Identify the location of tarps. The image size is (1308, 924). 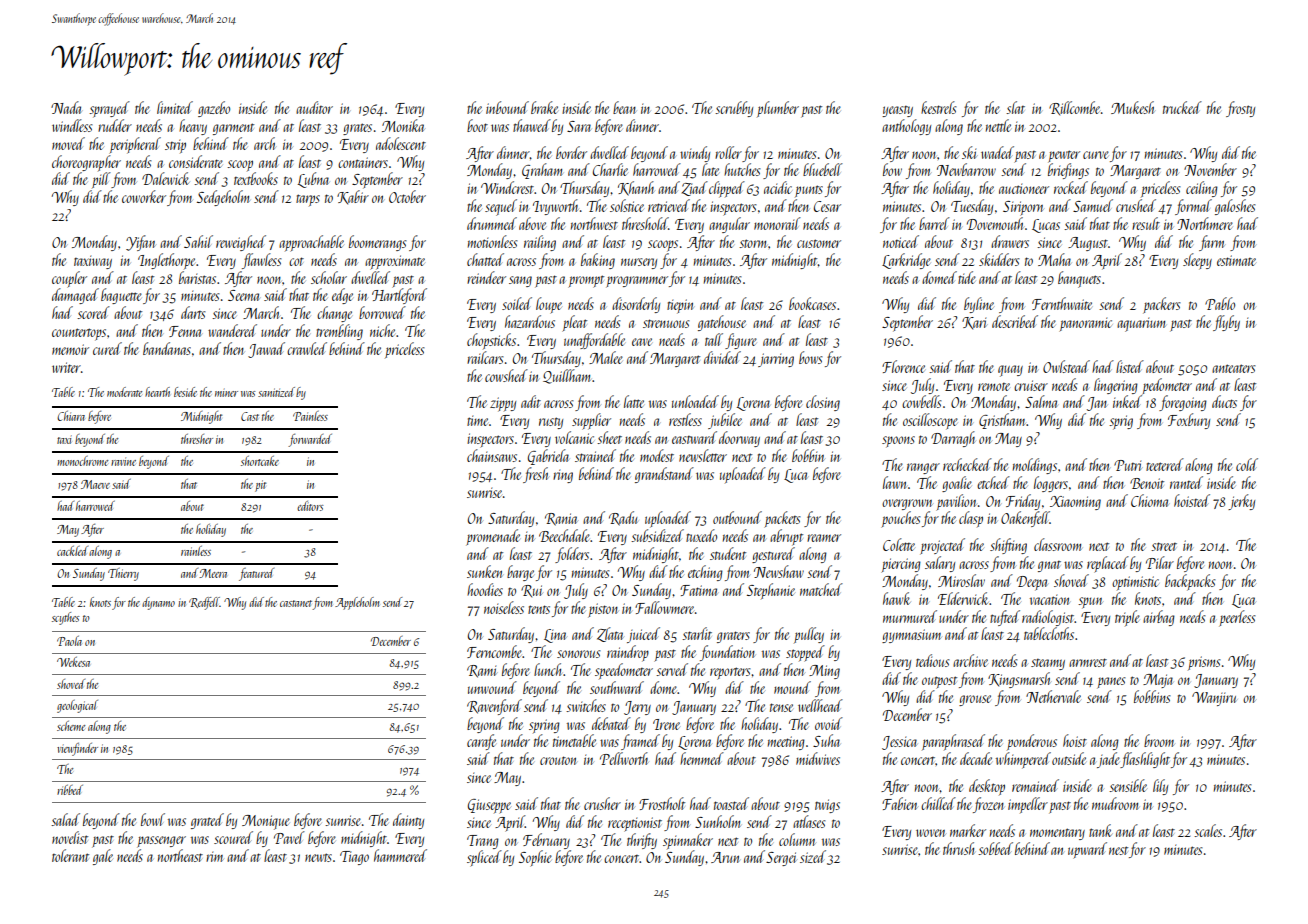
(308, 200).
